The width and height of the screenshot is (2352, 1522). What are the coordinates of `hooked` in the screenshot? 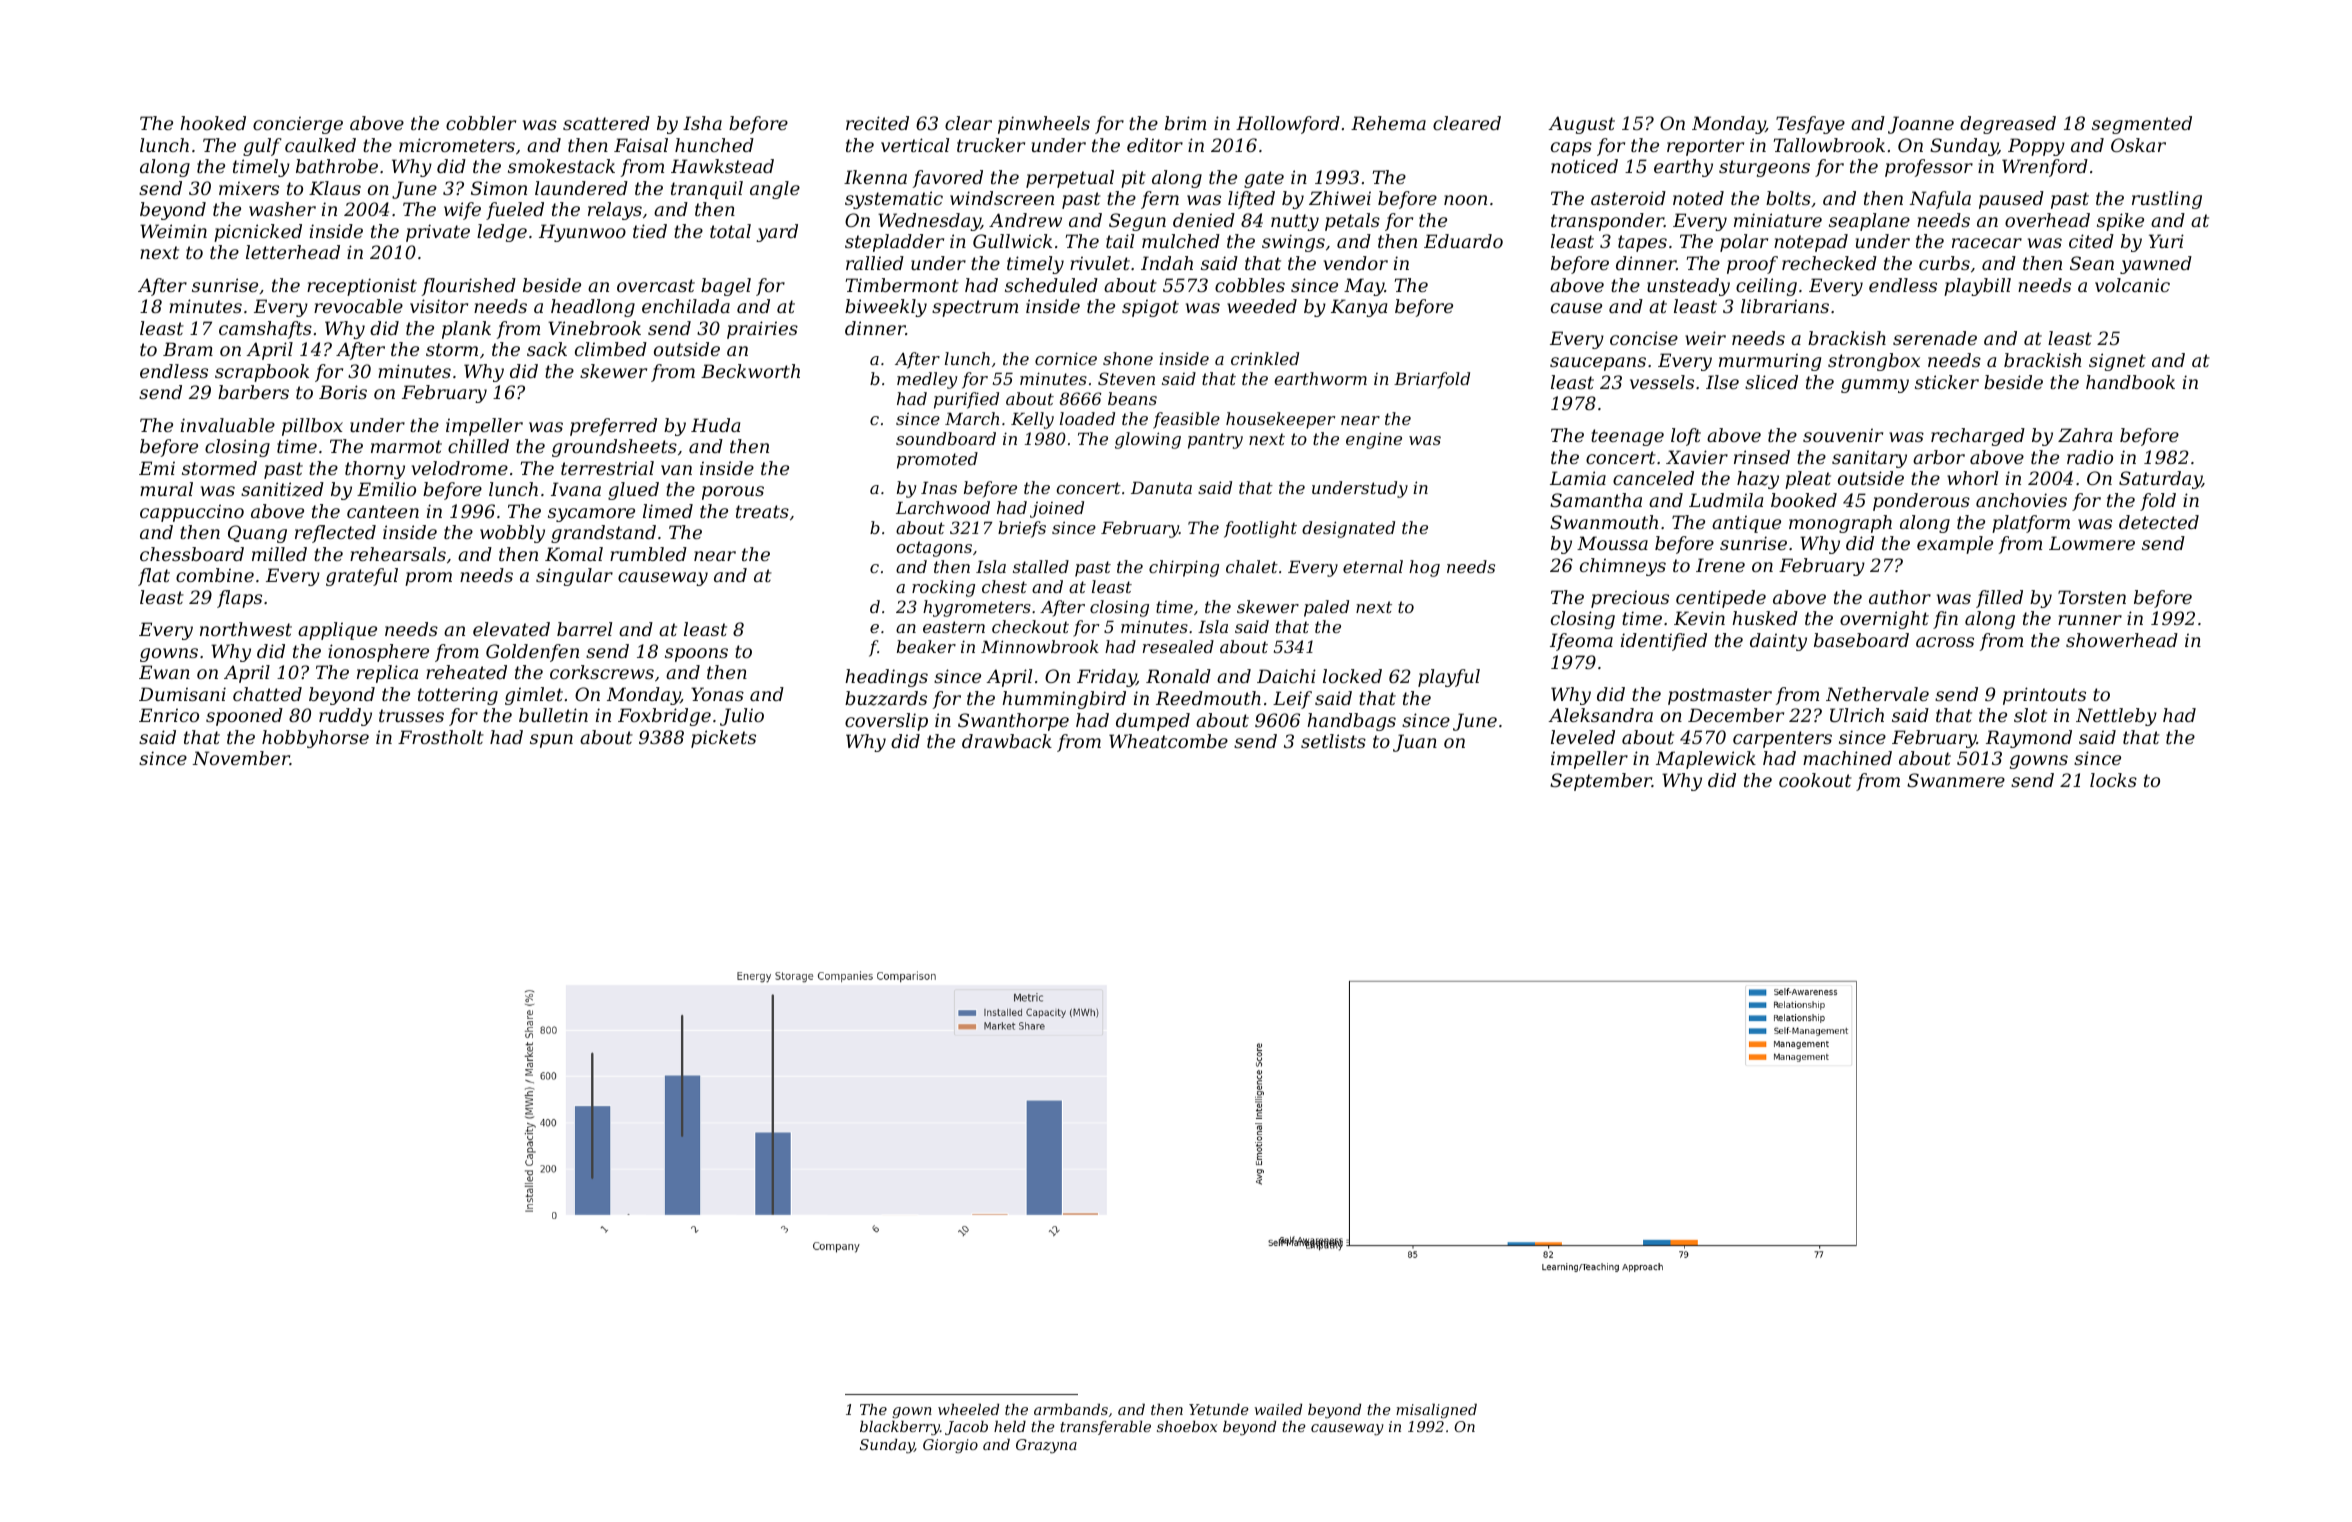 It's located at (213, 123).
